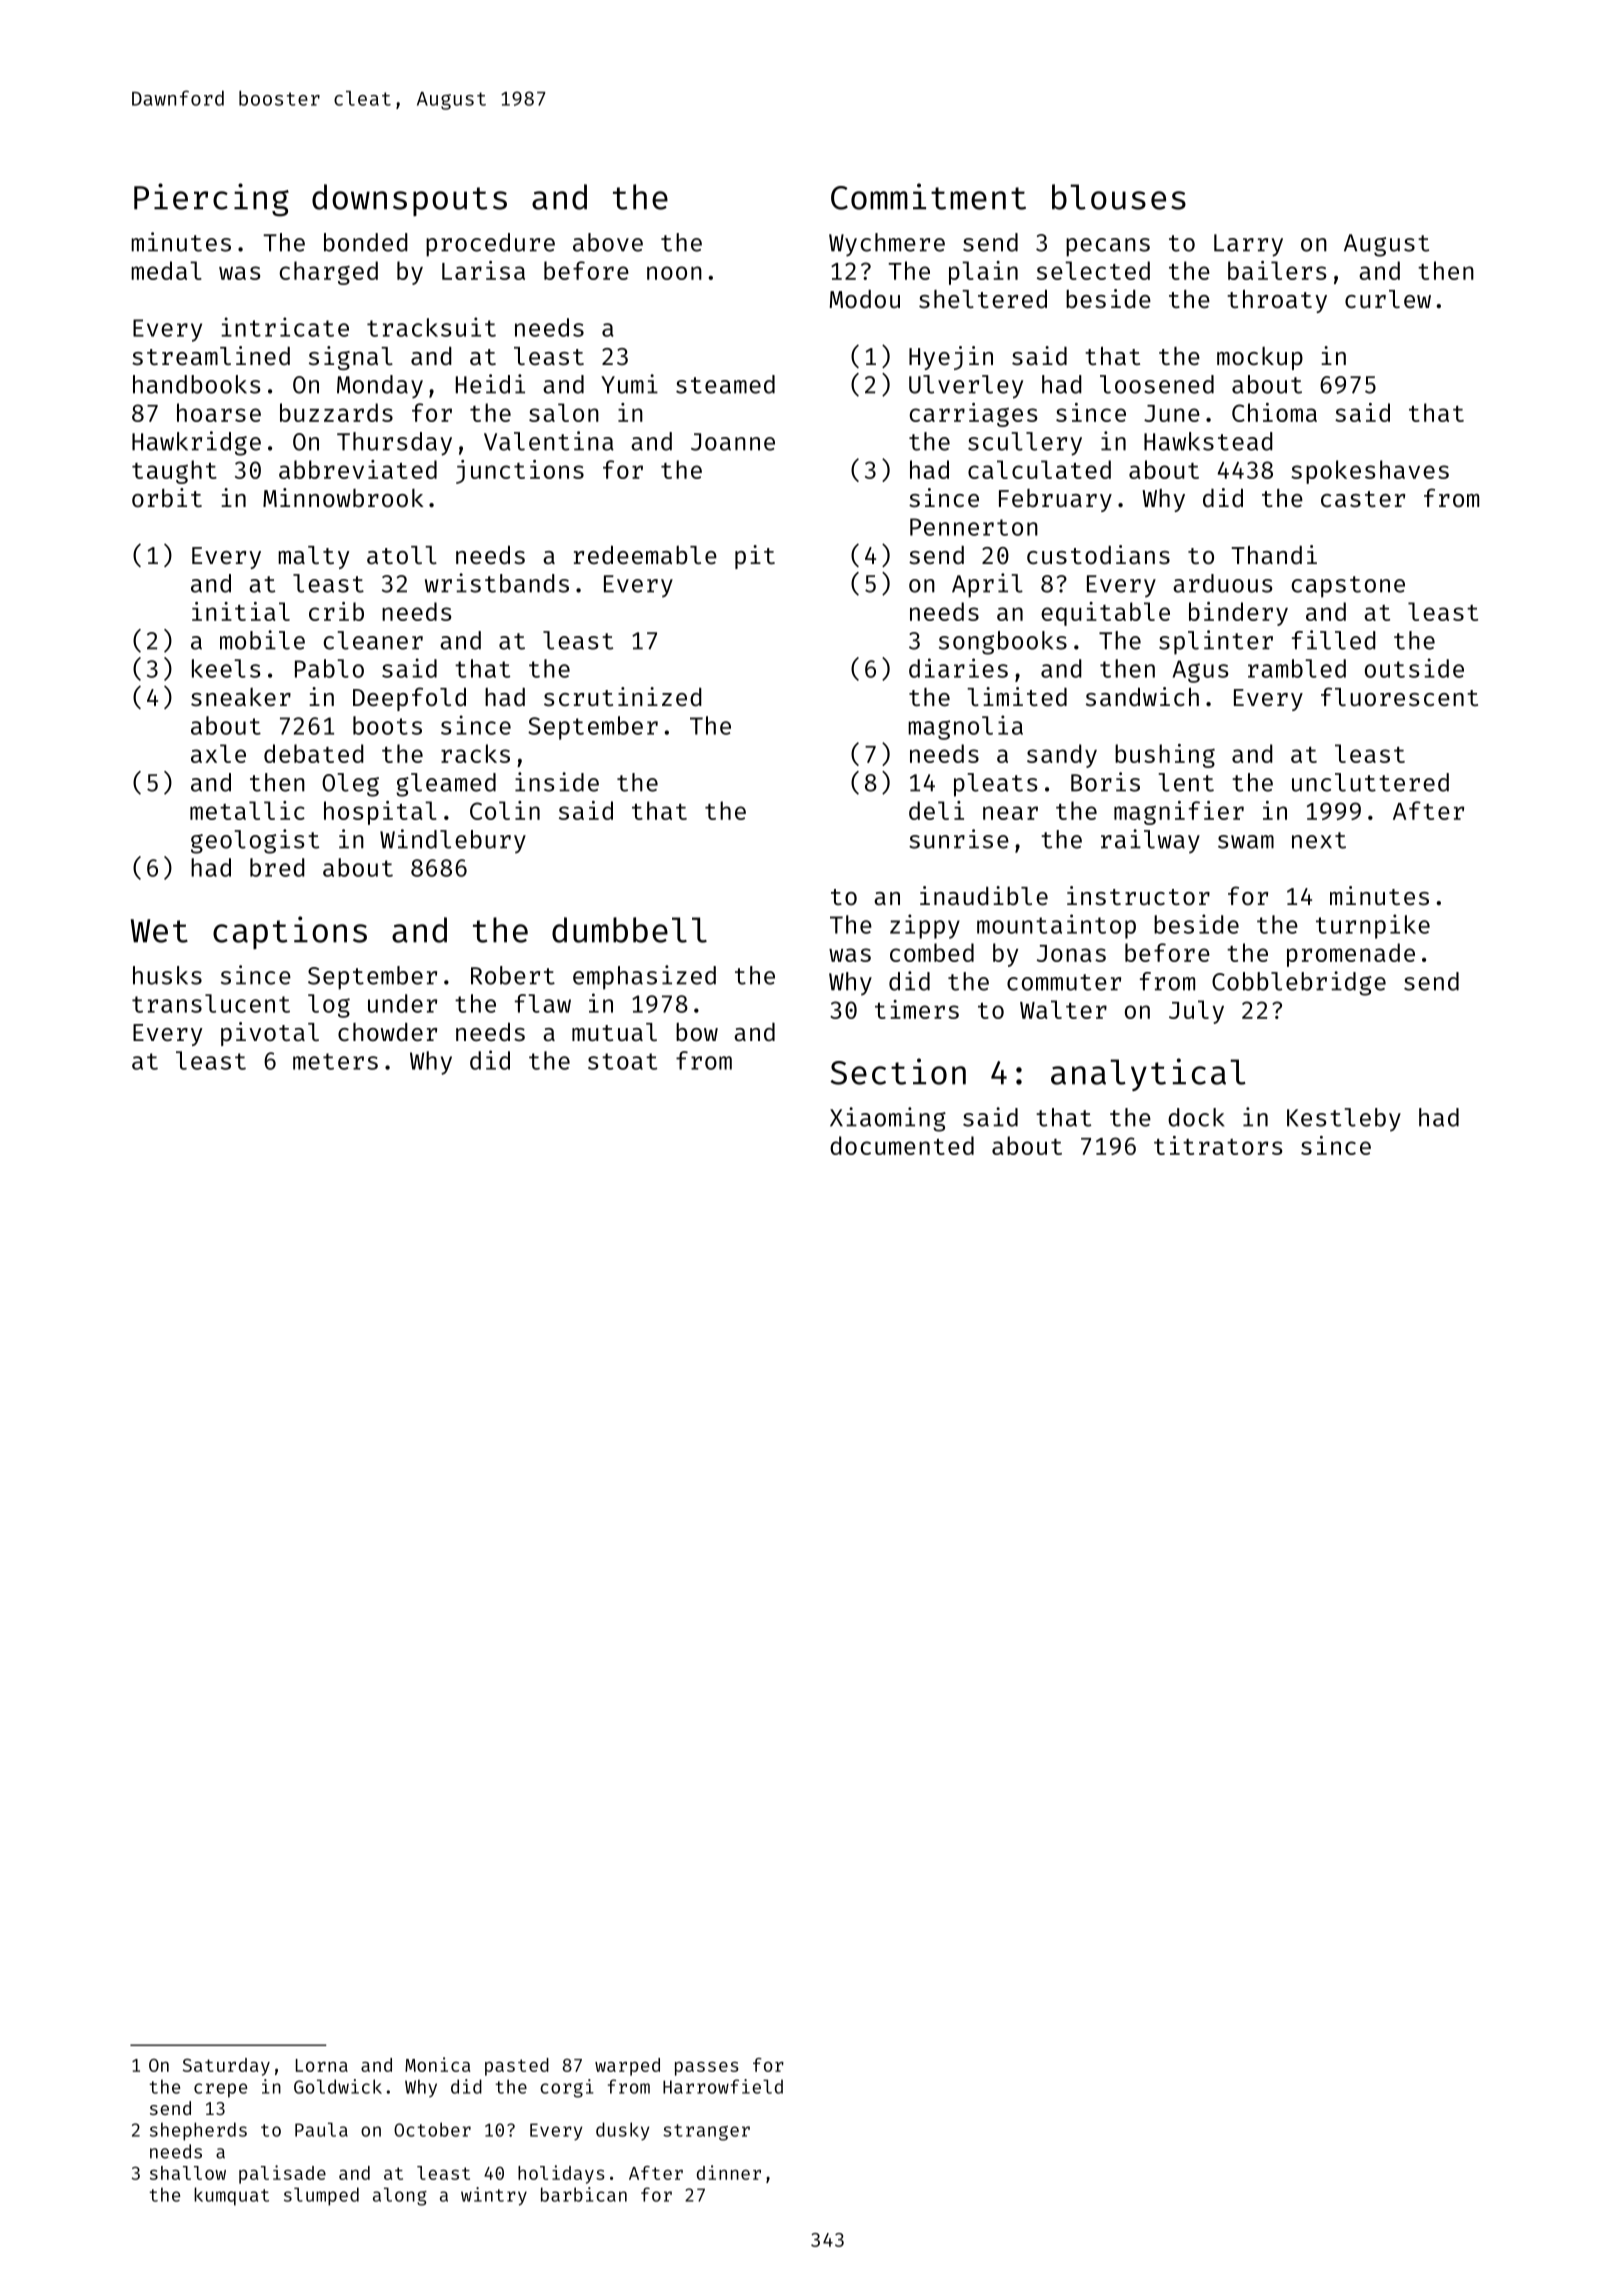 This screenshot has width=1620, height=2292. Describe the element at coordinates (959, 839) in the screenshot. I see `sunrise` at that location.
